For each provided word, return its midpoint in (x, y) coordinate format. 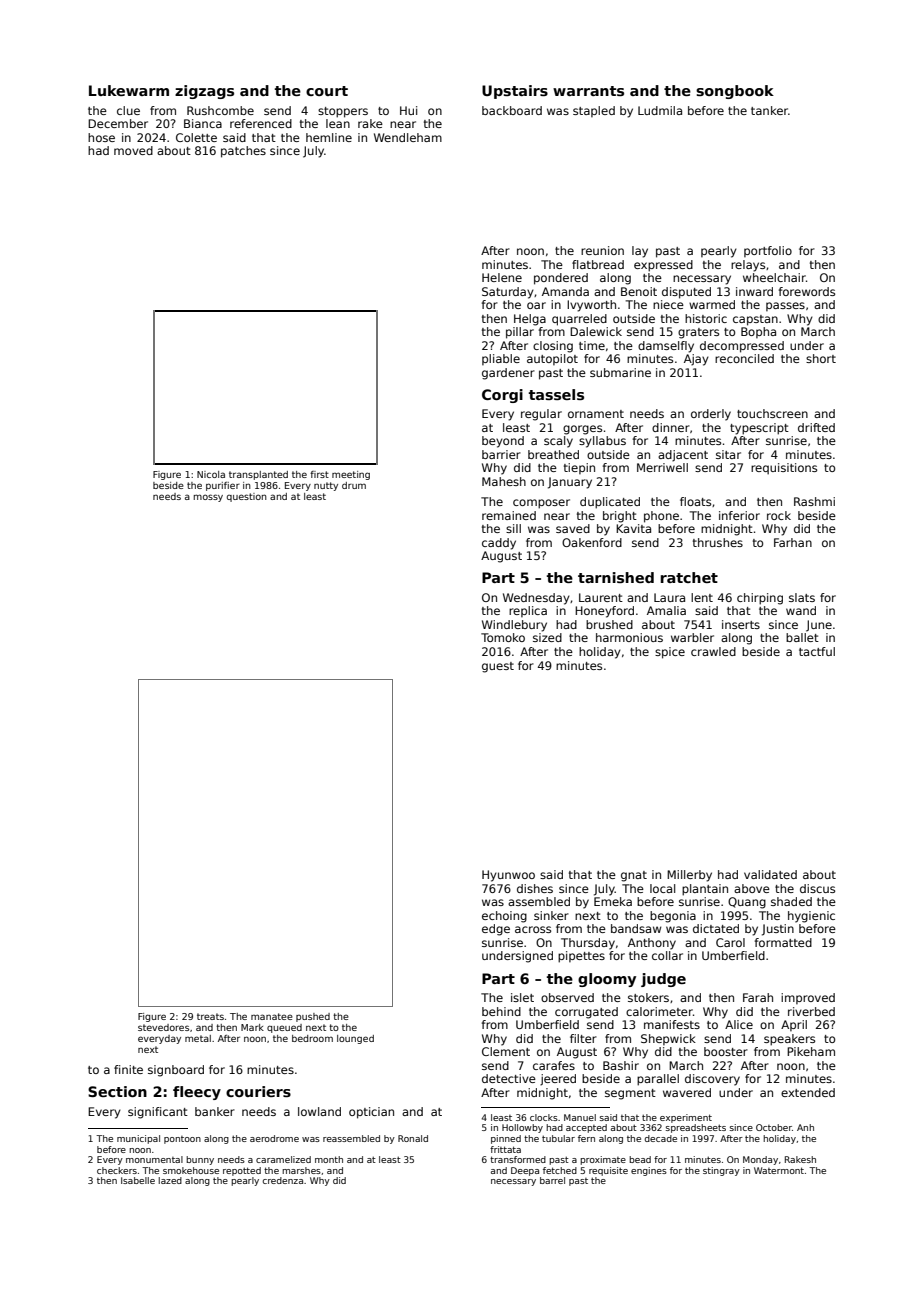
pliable (501, 359)
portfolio (768, 251)
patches (243, 152)
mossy (208, 498)
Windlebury (514, 626)
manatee (272, 1016)
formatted (783, 942)
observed (567, 997)
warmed (712, 304)
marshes (301, 1170)
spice (670, 653)
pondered (561, 279)
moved (133, 150)
